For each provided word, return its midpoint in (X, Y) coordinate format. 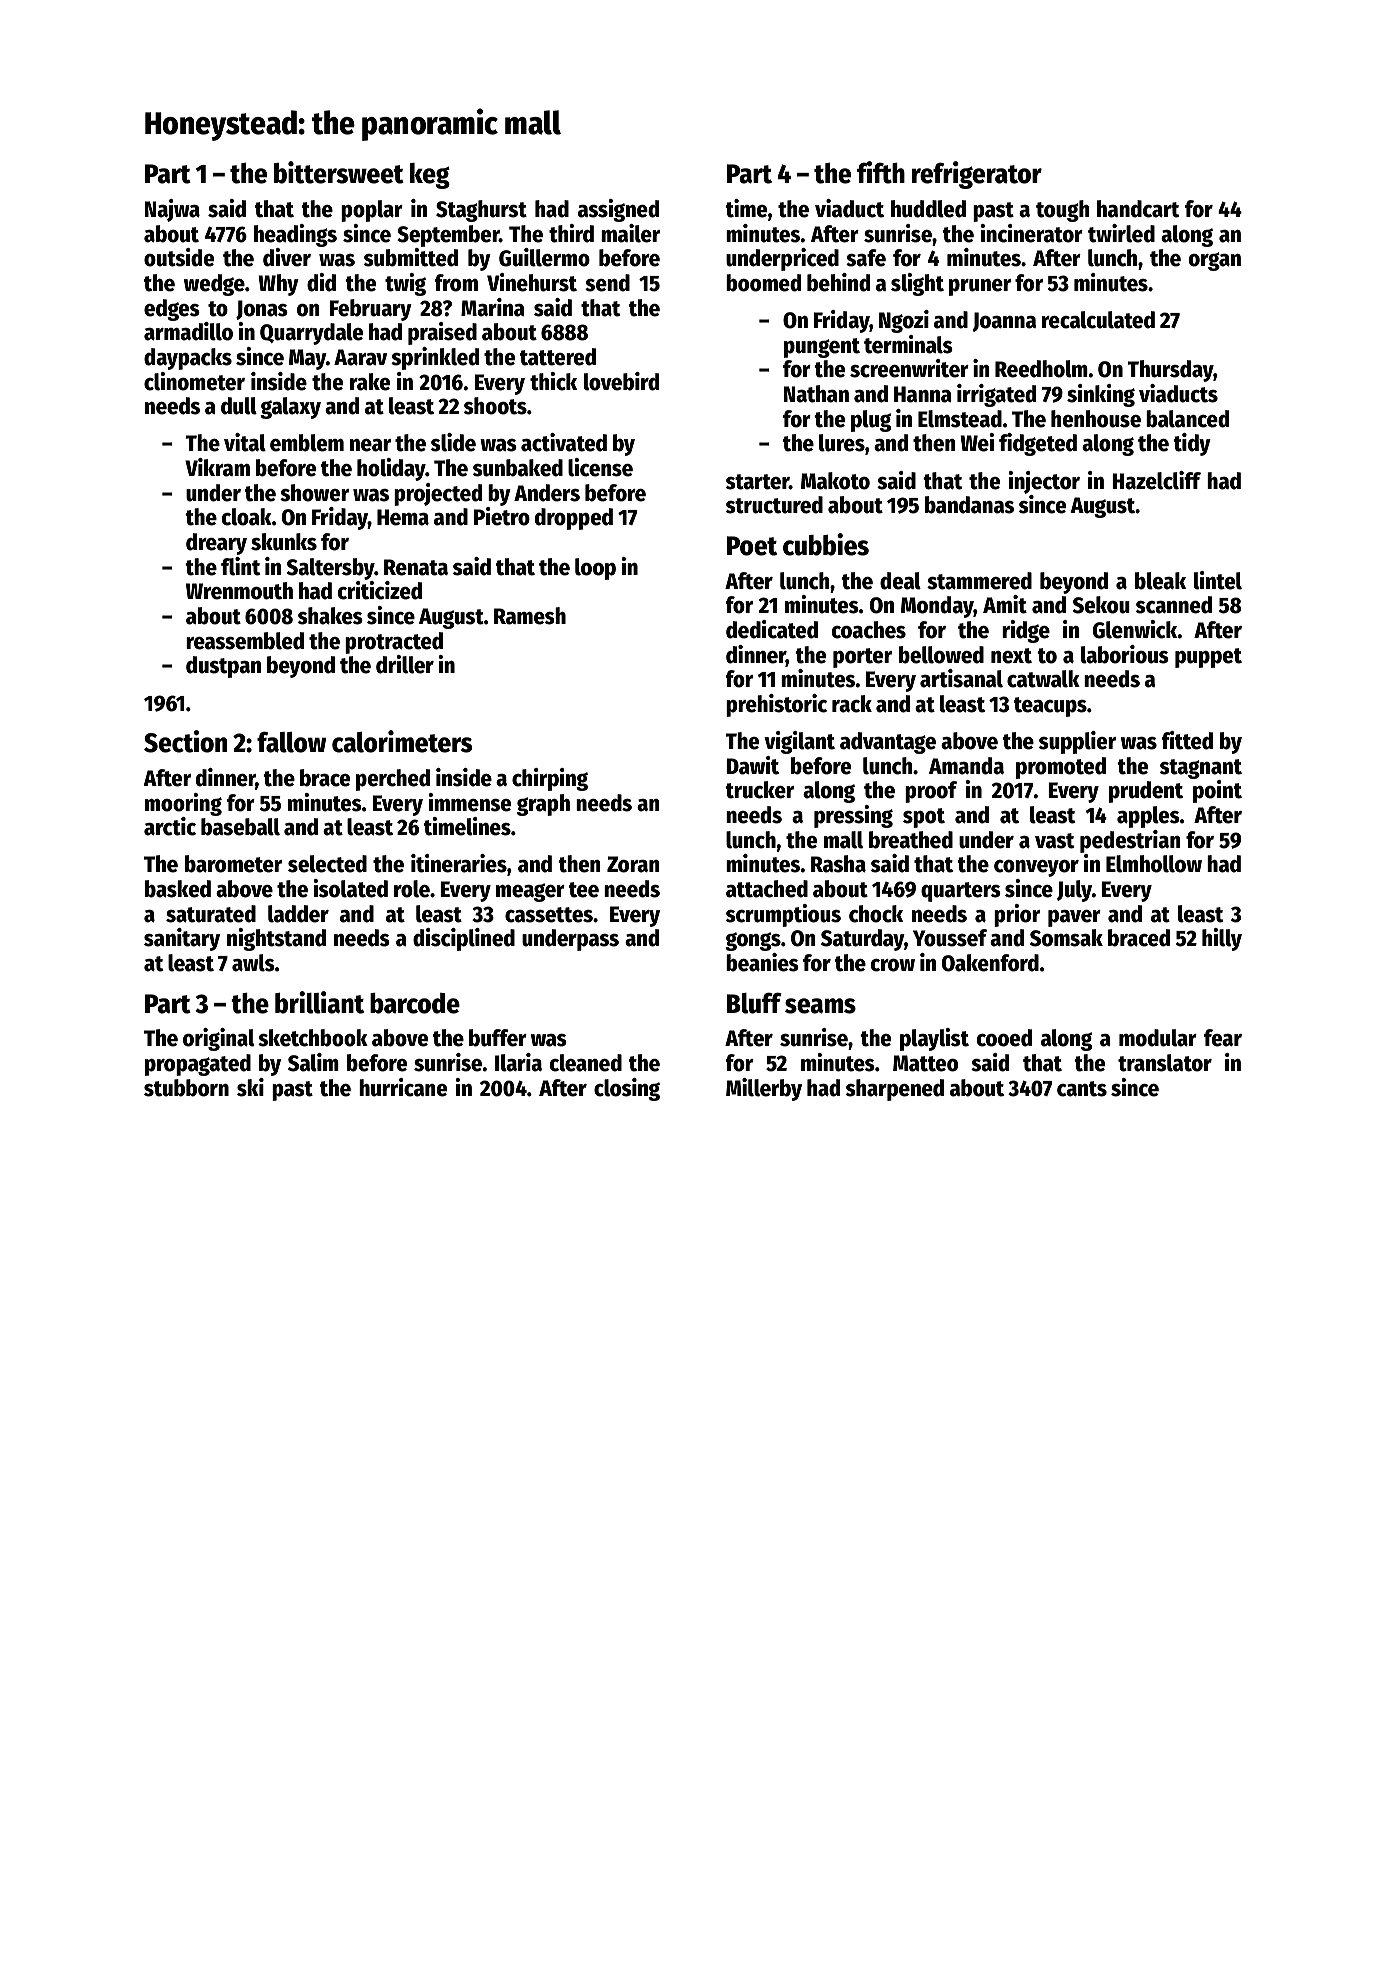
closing (627, 1089)
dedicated (772, 629)
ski (250, 1087)
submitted (411, 257)
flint (240, 566)
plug (871, 421)
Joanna (1004, 322)
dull (239, 406)
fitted (1187, 740)
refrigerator (977, 175)
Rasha (838, 864)
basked (178, 889)
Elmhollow (1154, 864)
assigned (618, 210)
